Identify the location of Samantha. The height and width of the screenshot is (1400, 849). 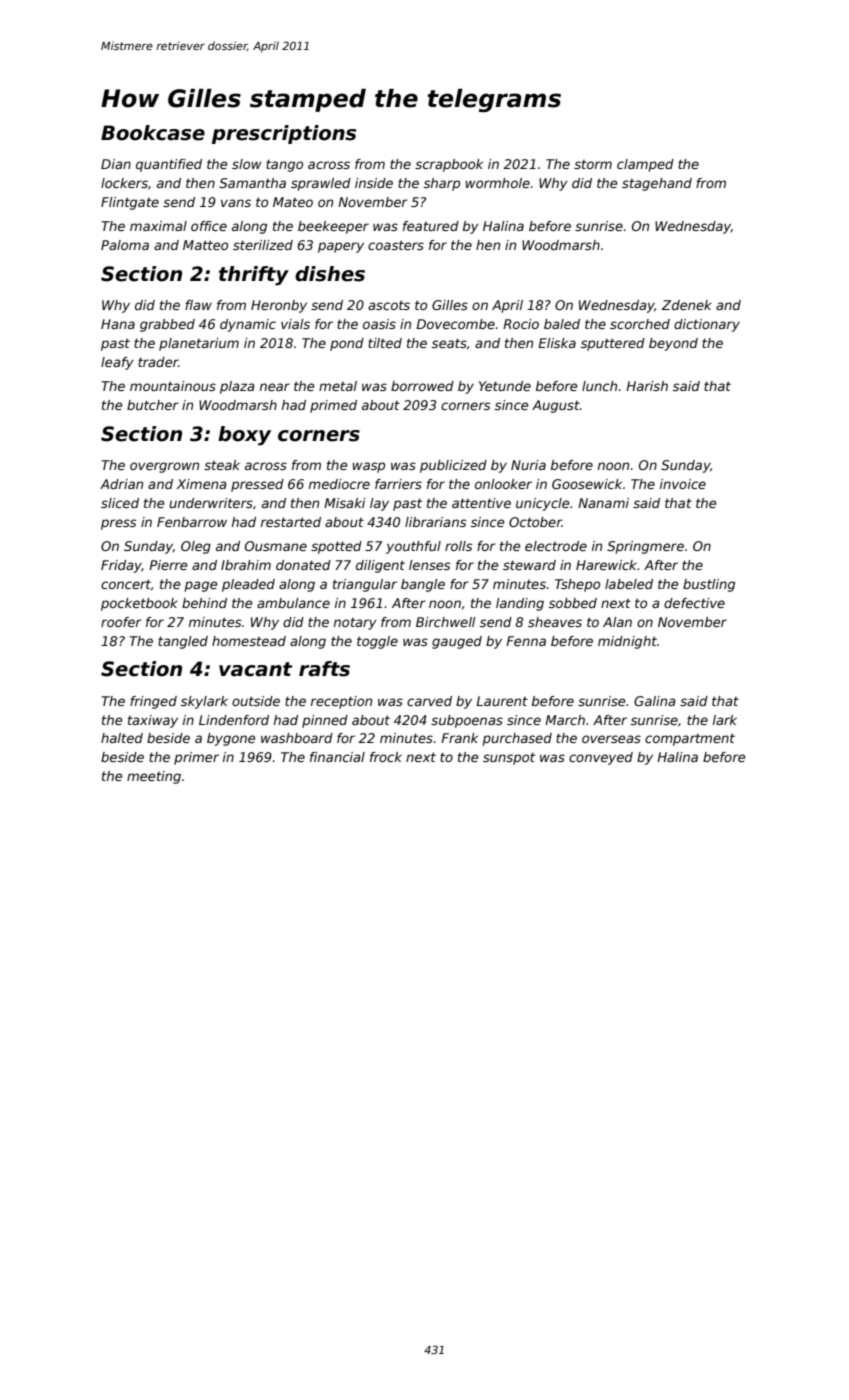
(252, 183).
